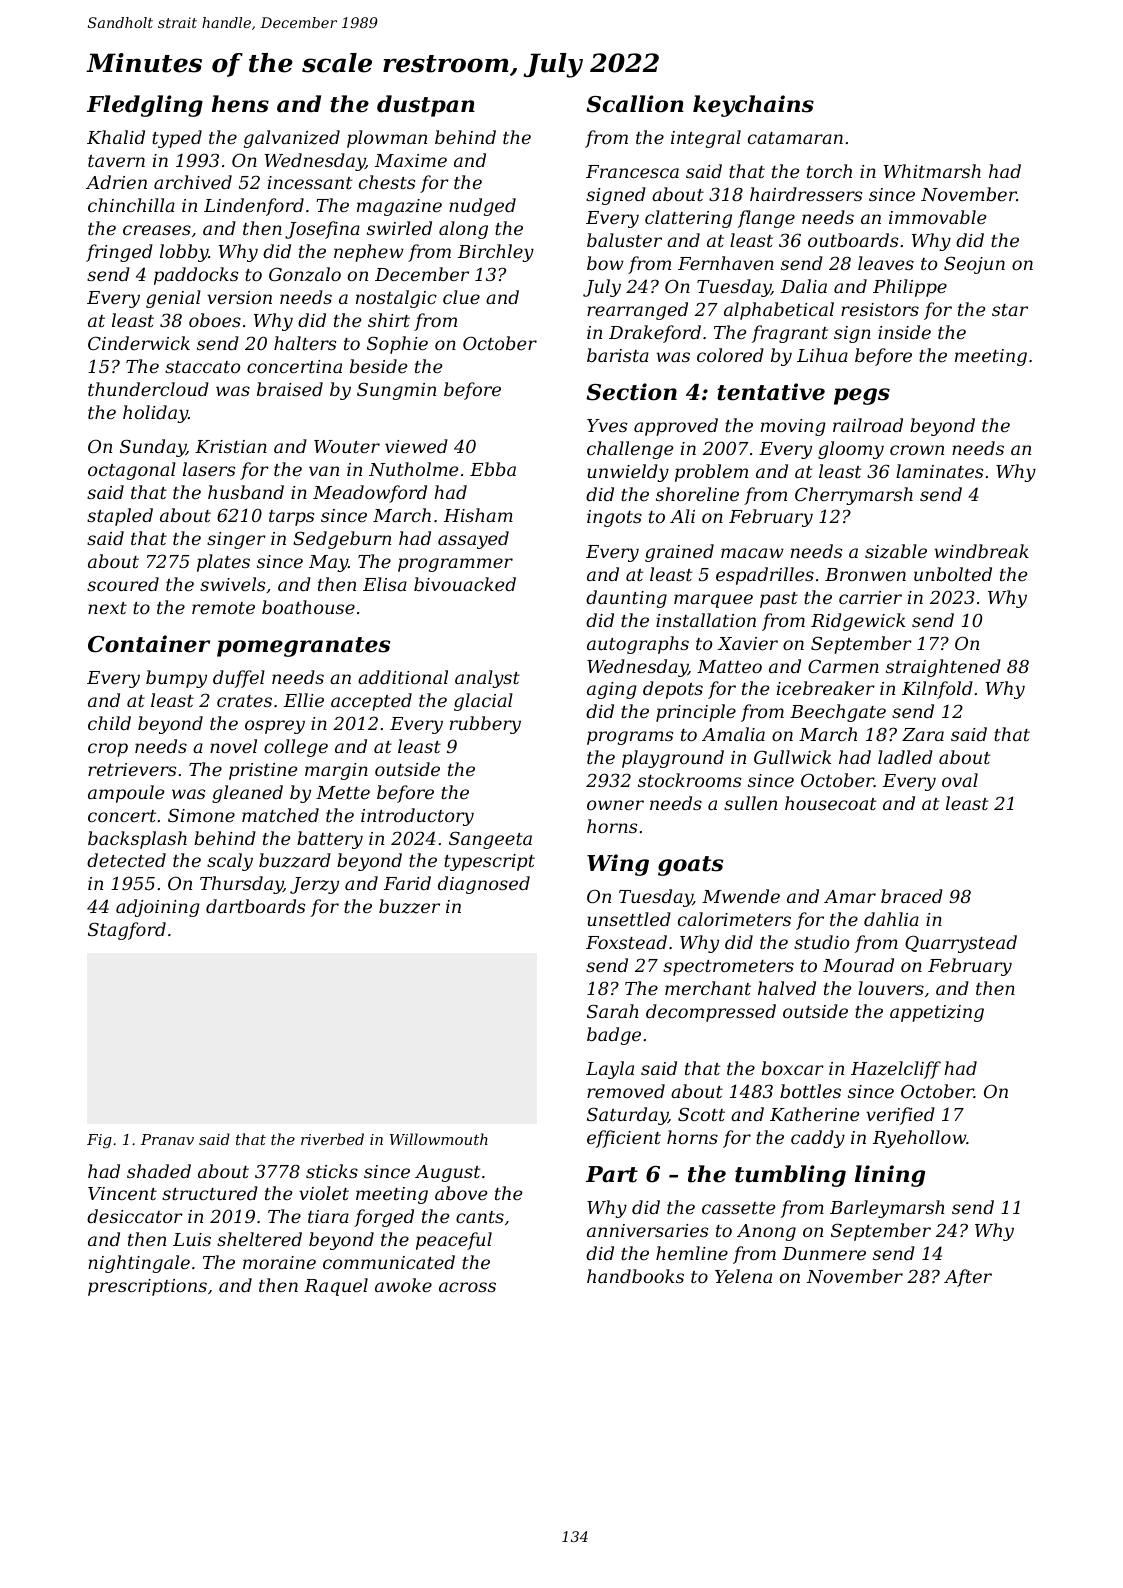  Describe the element at coordinates (912, 896) in the screenshot. I see `braced` at that location.
